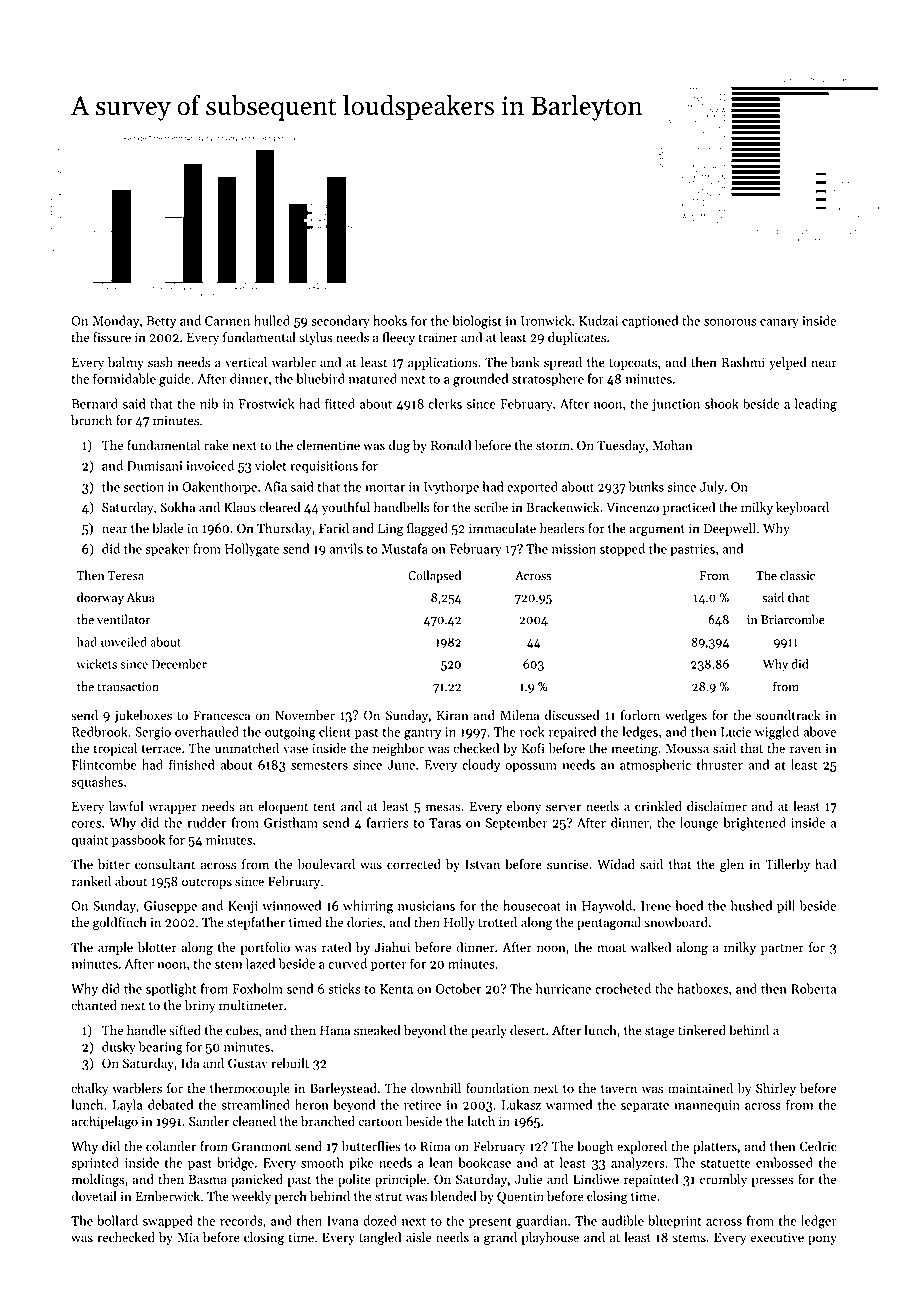  I want to click on bitter, so click(114, 864).
